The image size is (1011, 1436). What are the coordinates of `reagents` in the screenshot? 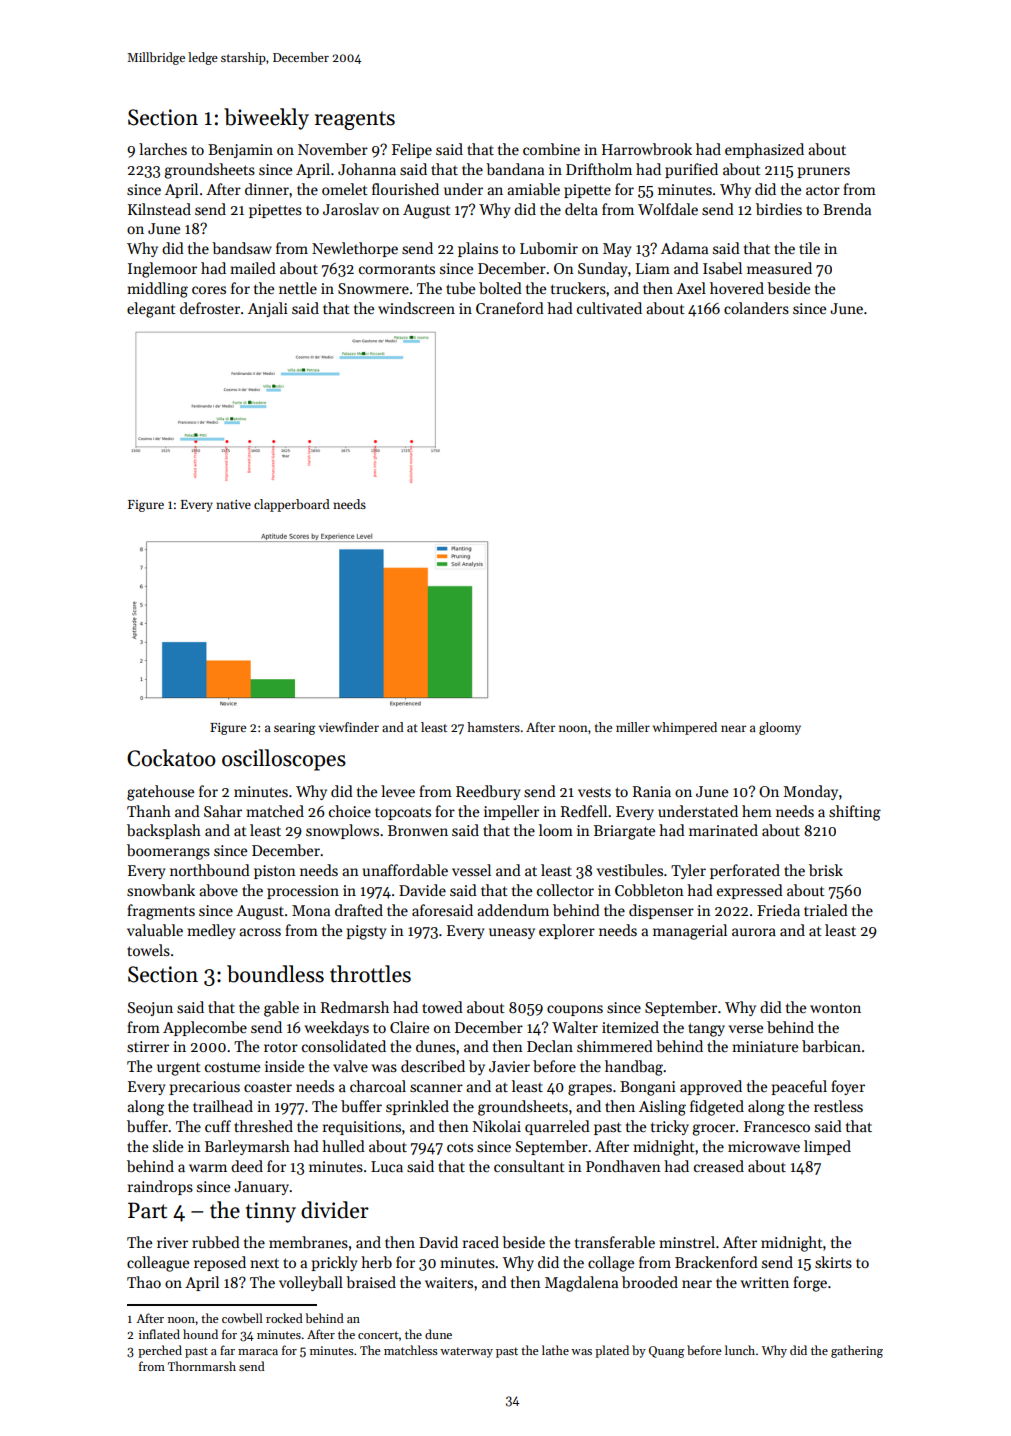 It's located at (355, 120).
